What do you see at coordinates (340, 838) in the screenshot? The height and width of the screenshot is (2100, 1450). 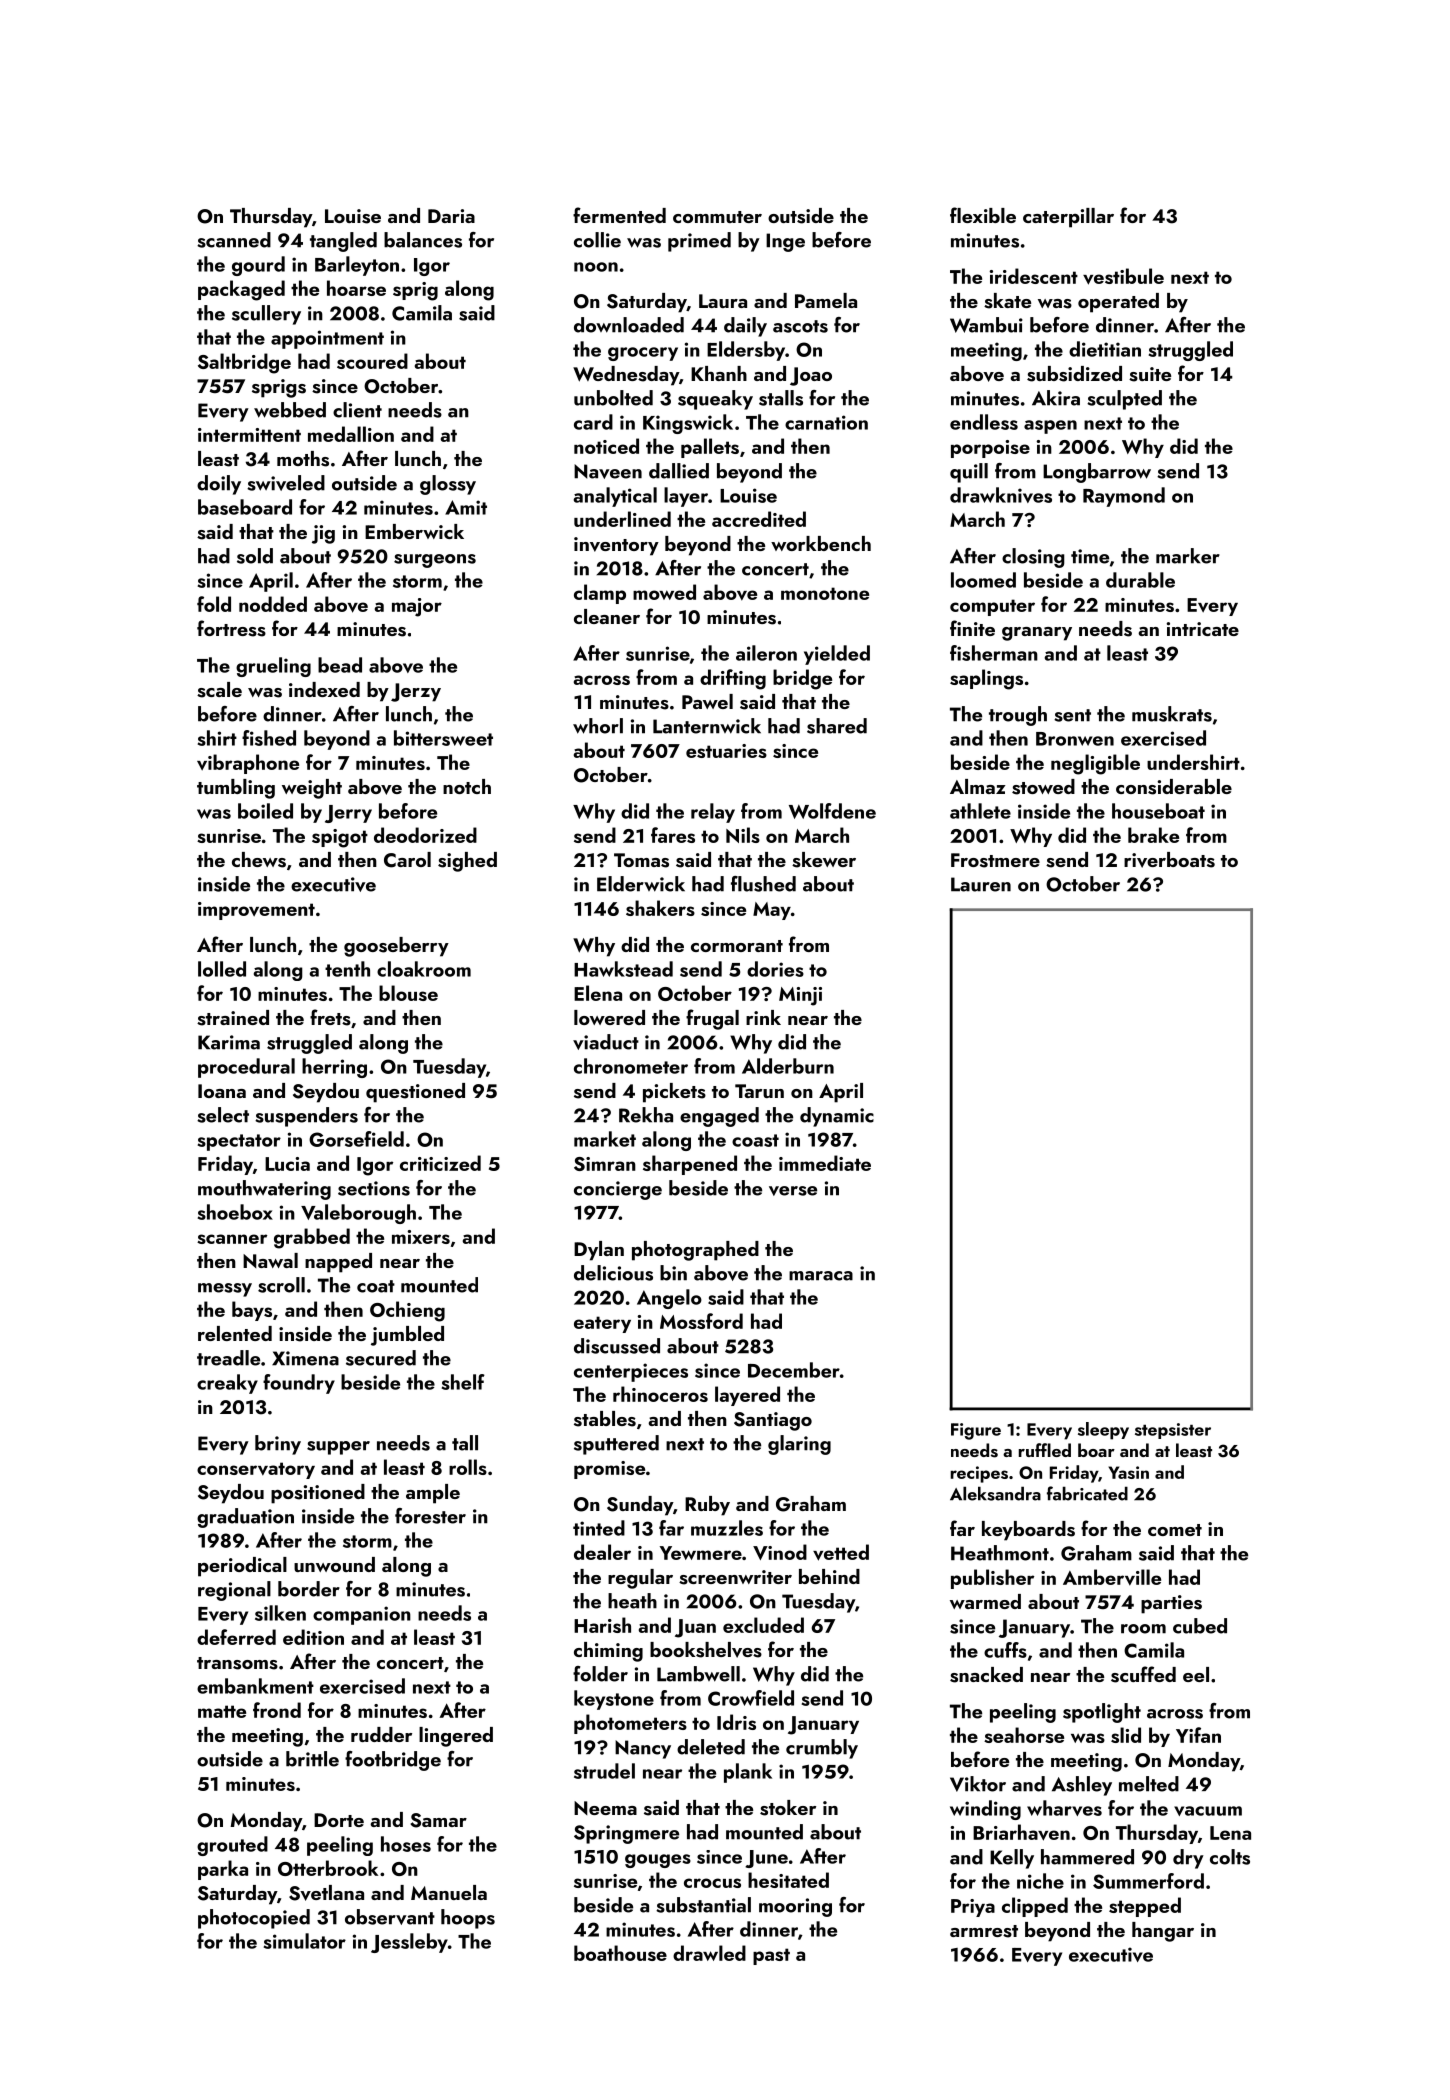 I see `spigot` at bounding box center [340, 838].
